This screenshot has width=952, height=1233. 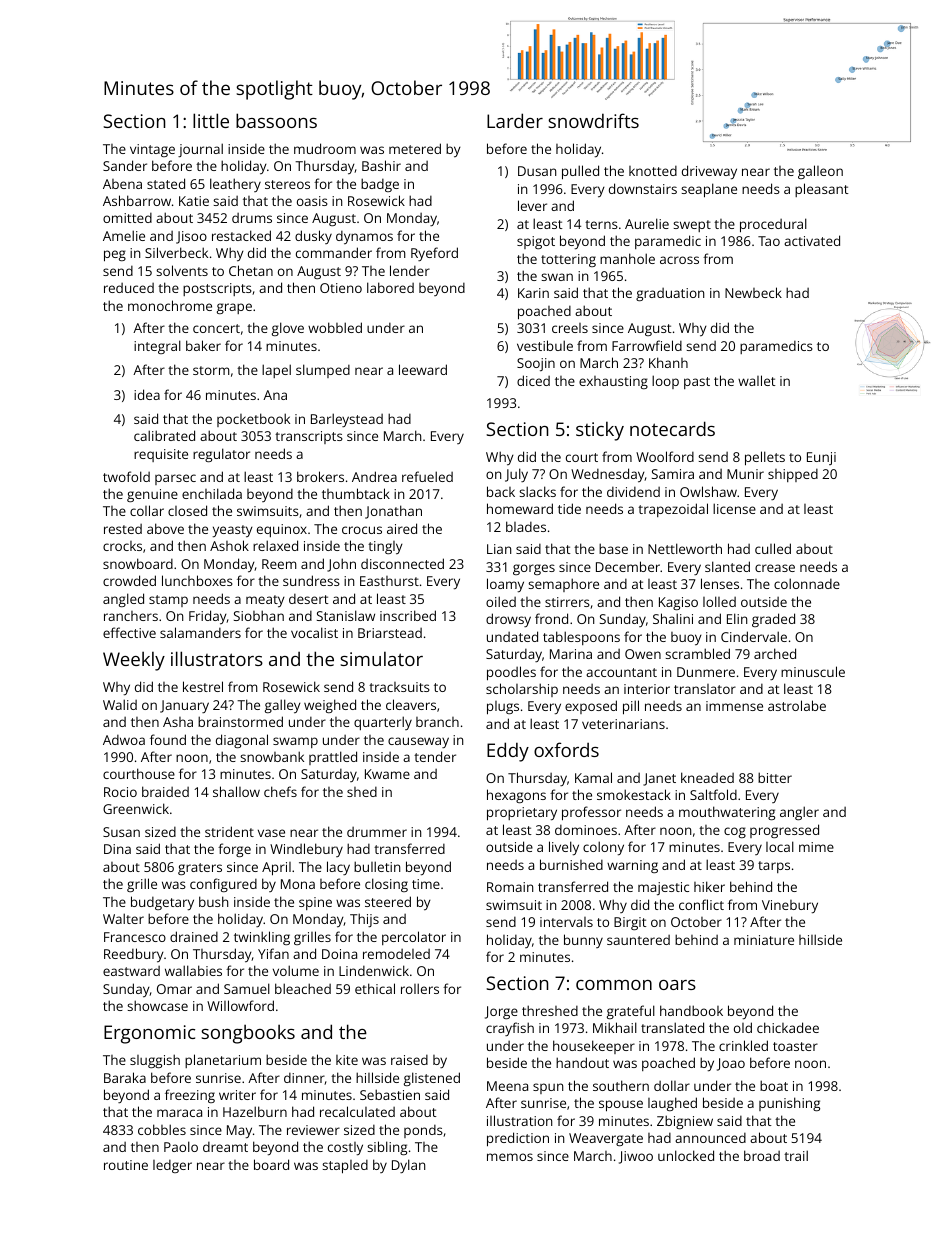 I want to click on baker, so click(x=203, y=345).
